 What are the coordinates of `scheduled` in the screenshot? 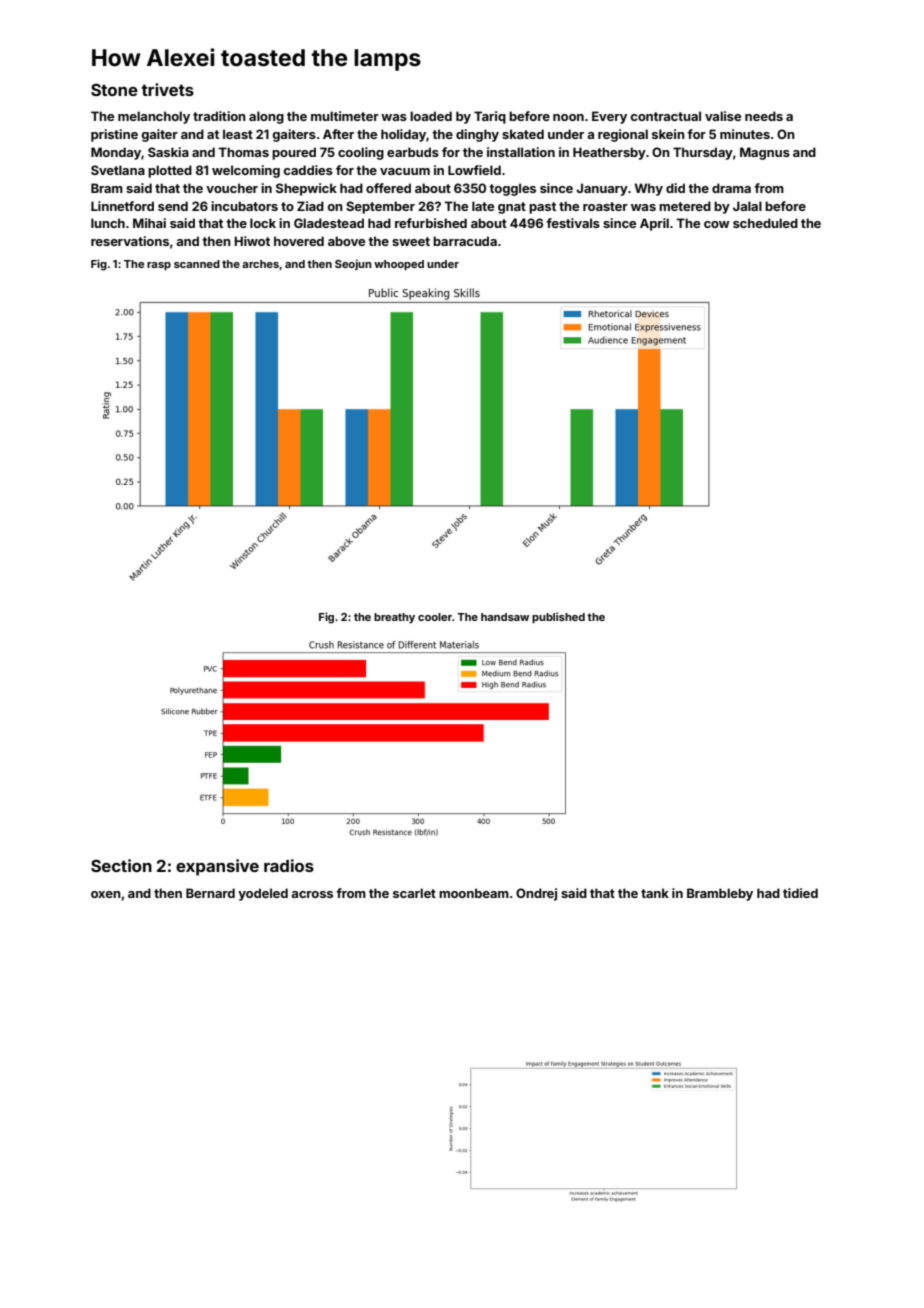 It's located at (765, 223).
